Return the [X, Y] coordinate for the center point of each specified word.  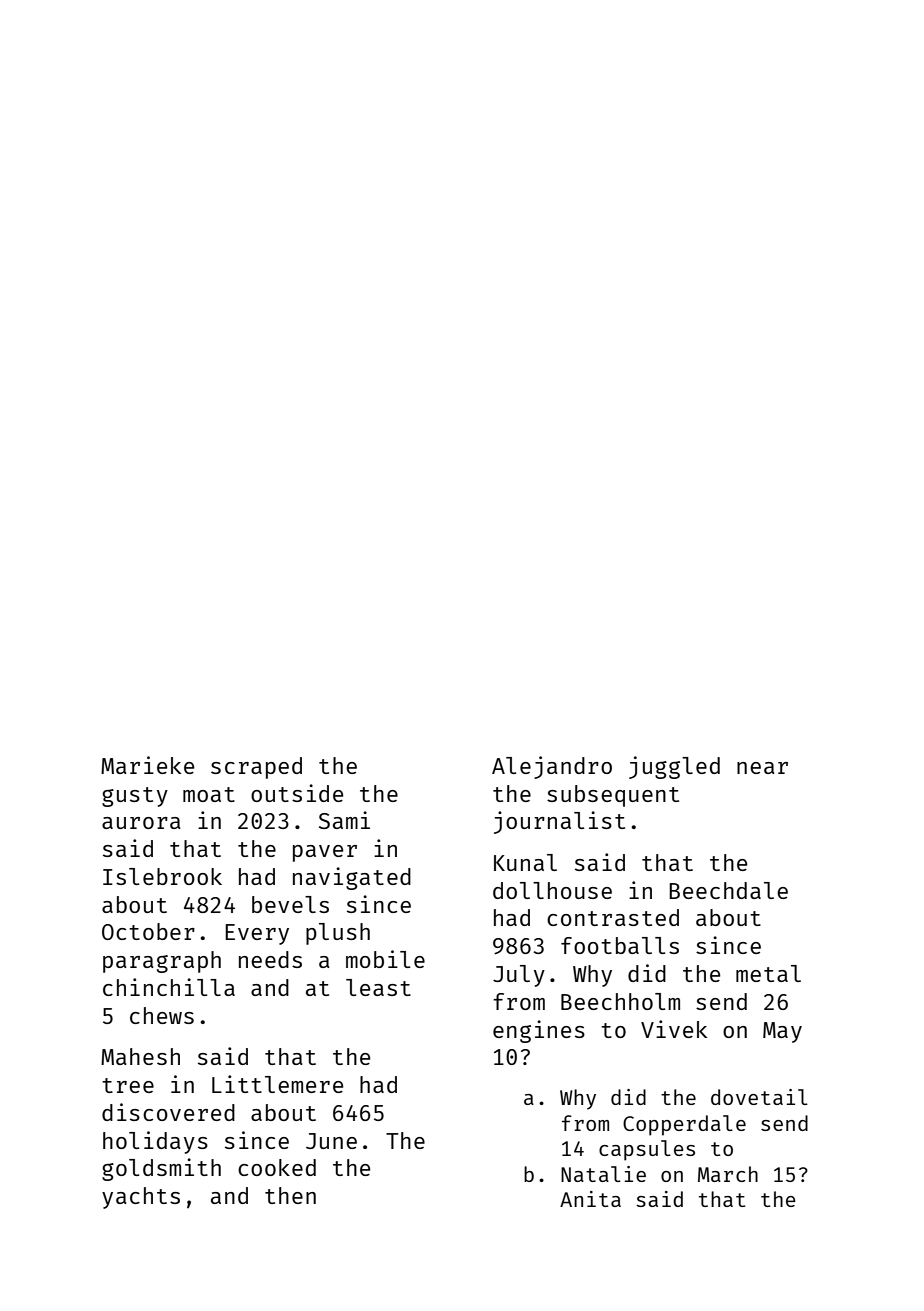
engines [539, 1031]
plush [338, 934]
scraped [256, 768]
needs [270, 959]
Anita [590, 1199]
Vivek [674, 1029]
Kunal [525, 862]
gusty [135, 797]
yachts [141, 1198]
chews [162, 1015]
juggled [674, 767]
